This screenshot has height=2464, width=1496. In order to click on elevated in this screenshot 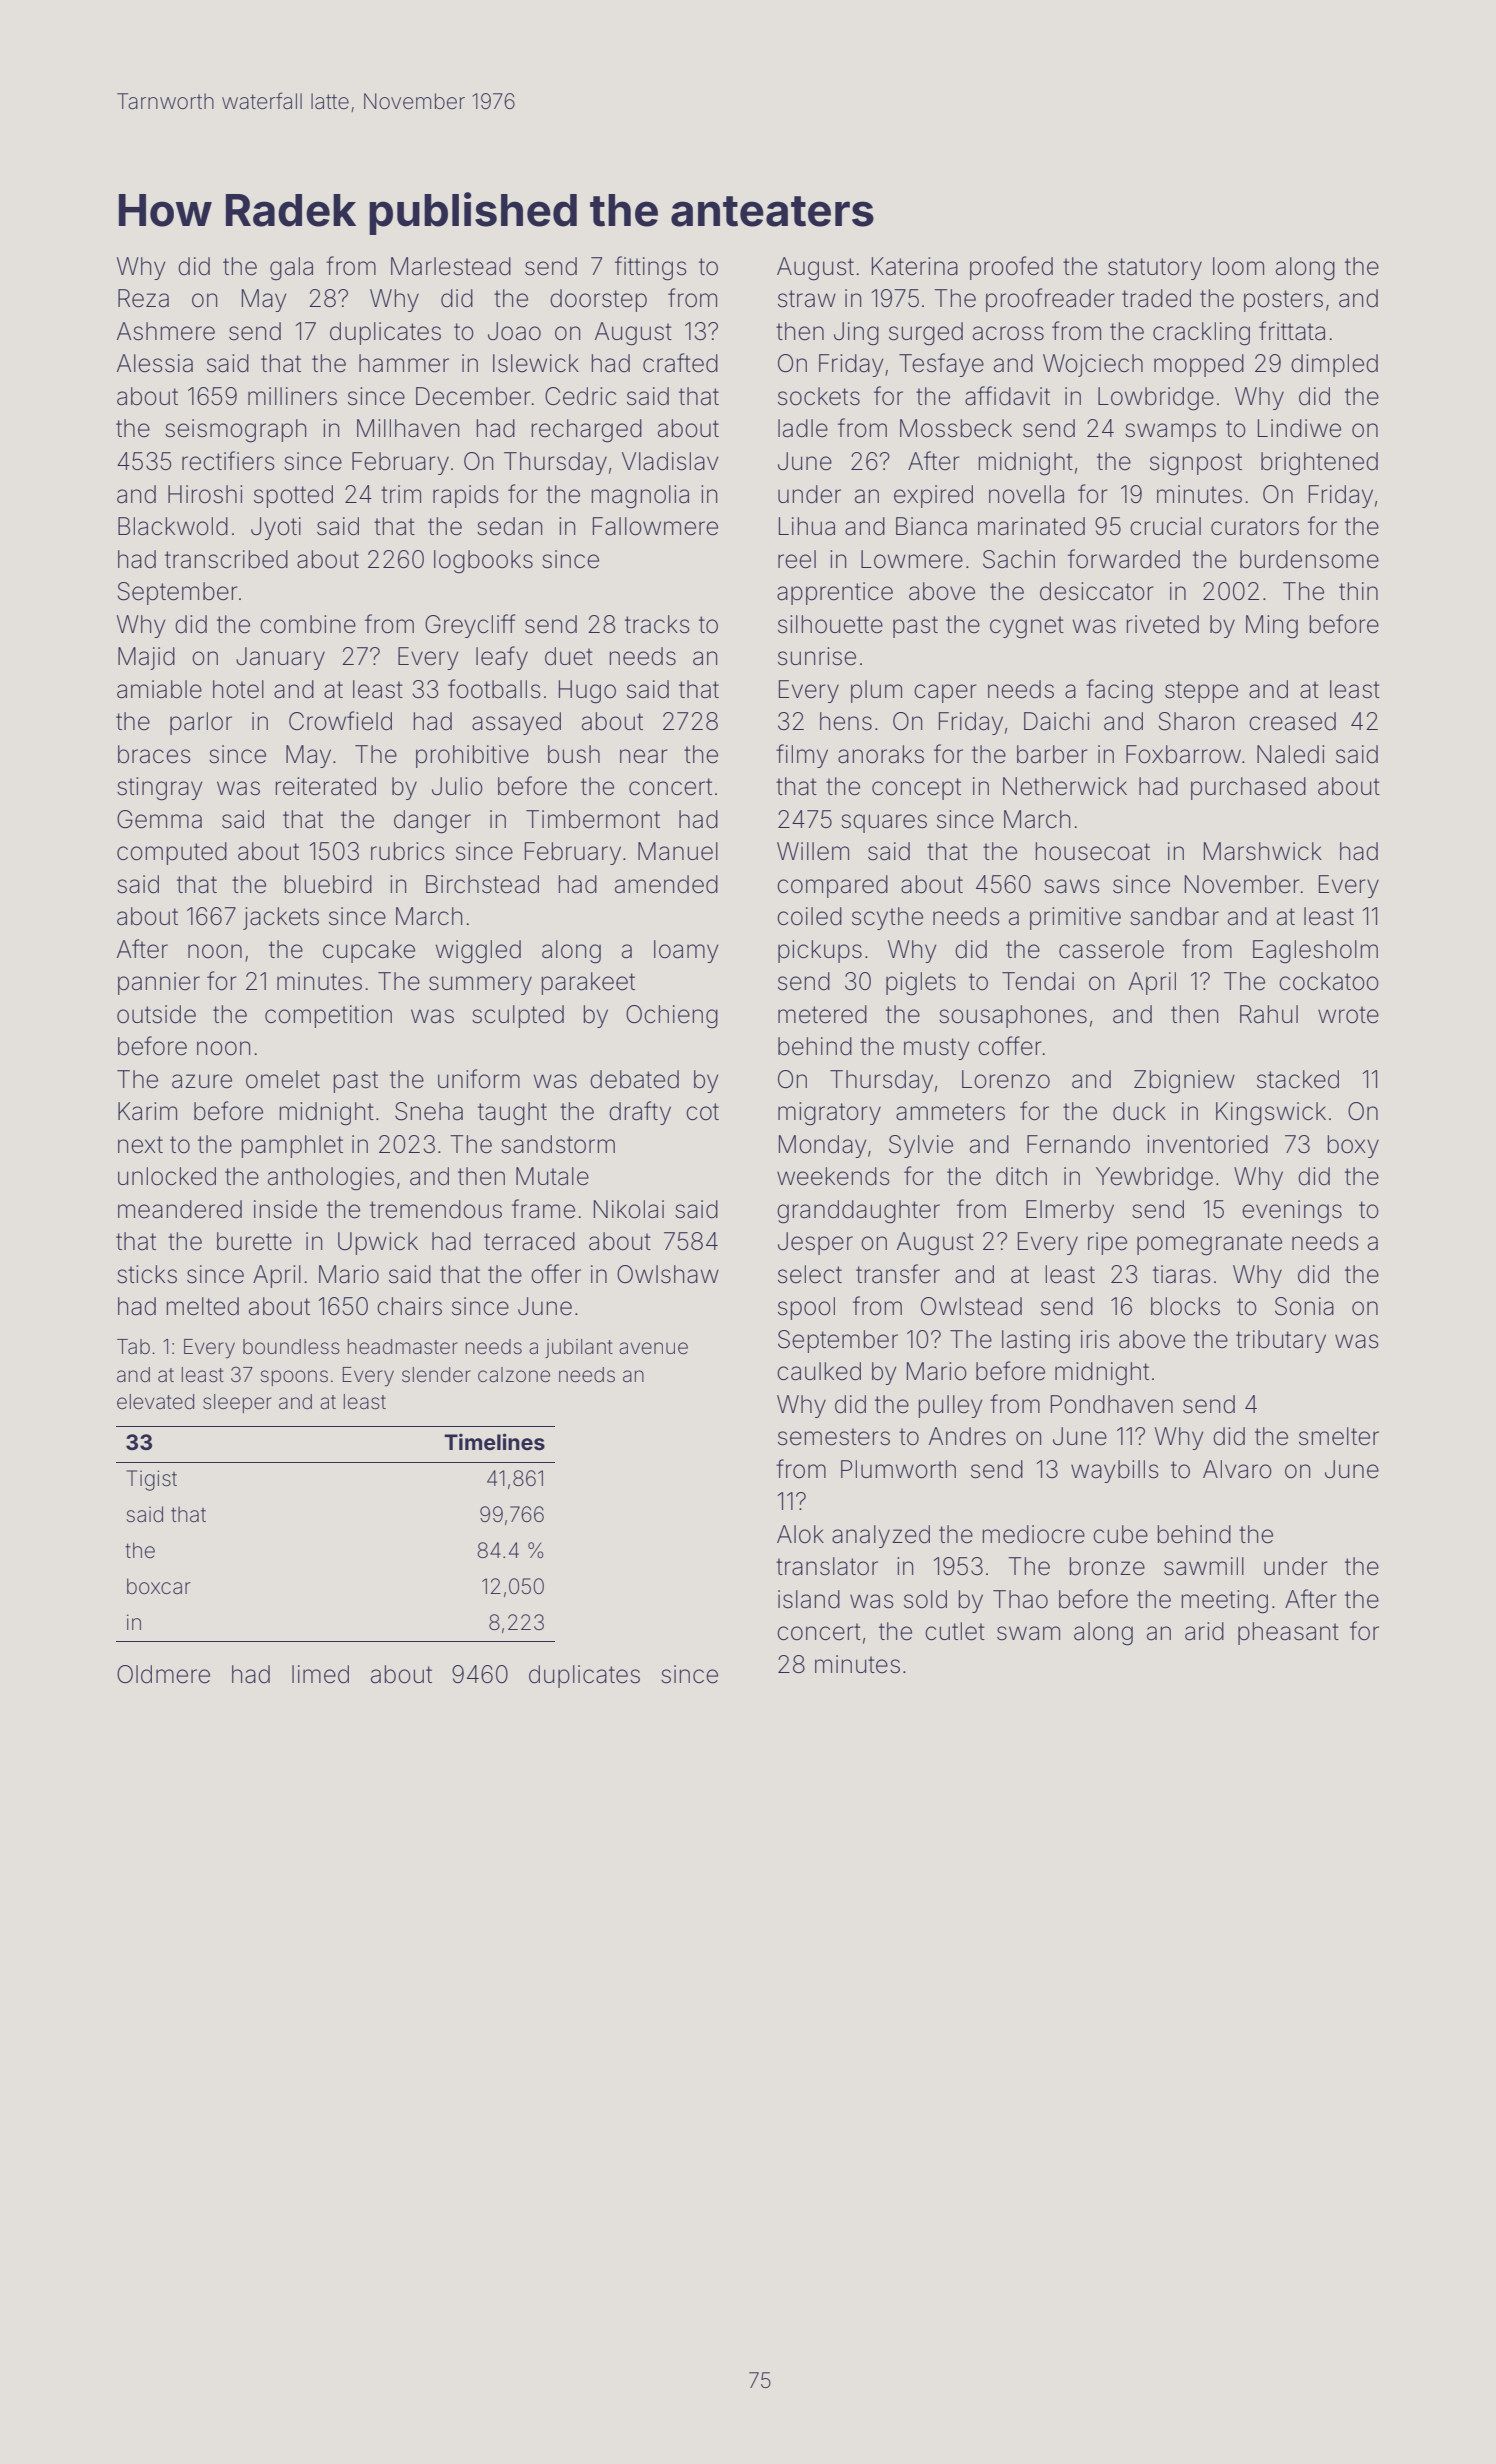, I will do `click(155, 1402)`.
